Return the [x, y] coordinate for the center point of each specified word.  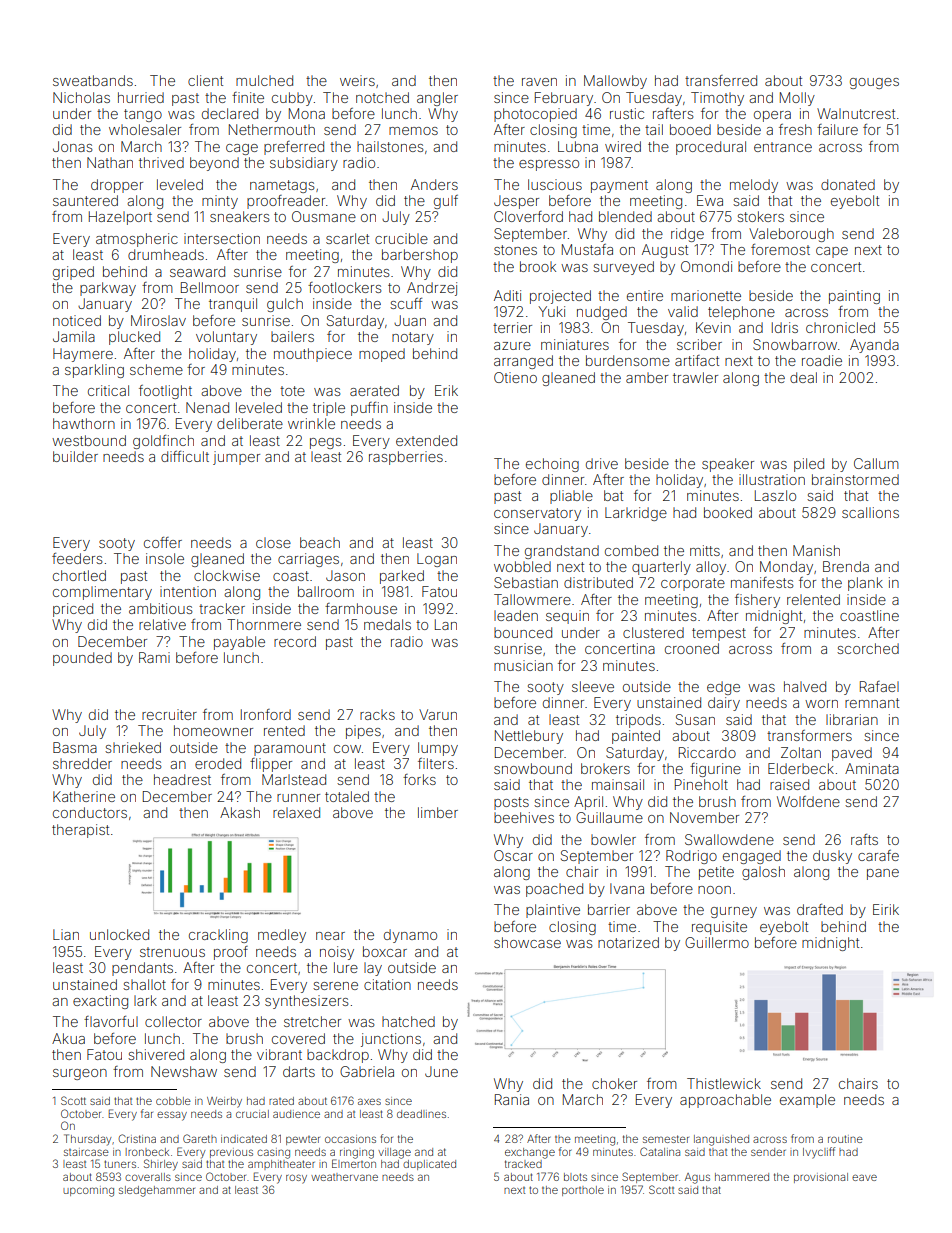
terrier [512, 327]
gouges [874, 83]
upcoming [88, 1191]
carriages [308, 560]
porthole [583, 1191]
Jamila [74, 336]
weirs [357, 80]
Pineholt [701, 784]
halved [805, 686]
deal [803, 377]
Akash [240, 812]
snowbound [533, 768]
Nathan [110, 162]
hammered [742, 1177]
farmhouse [361, 608]
